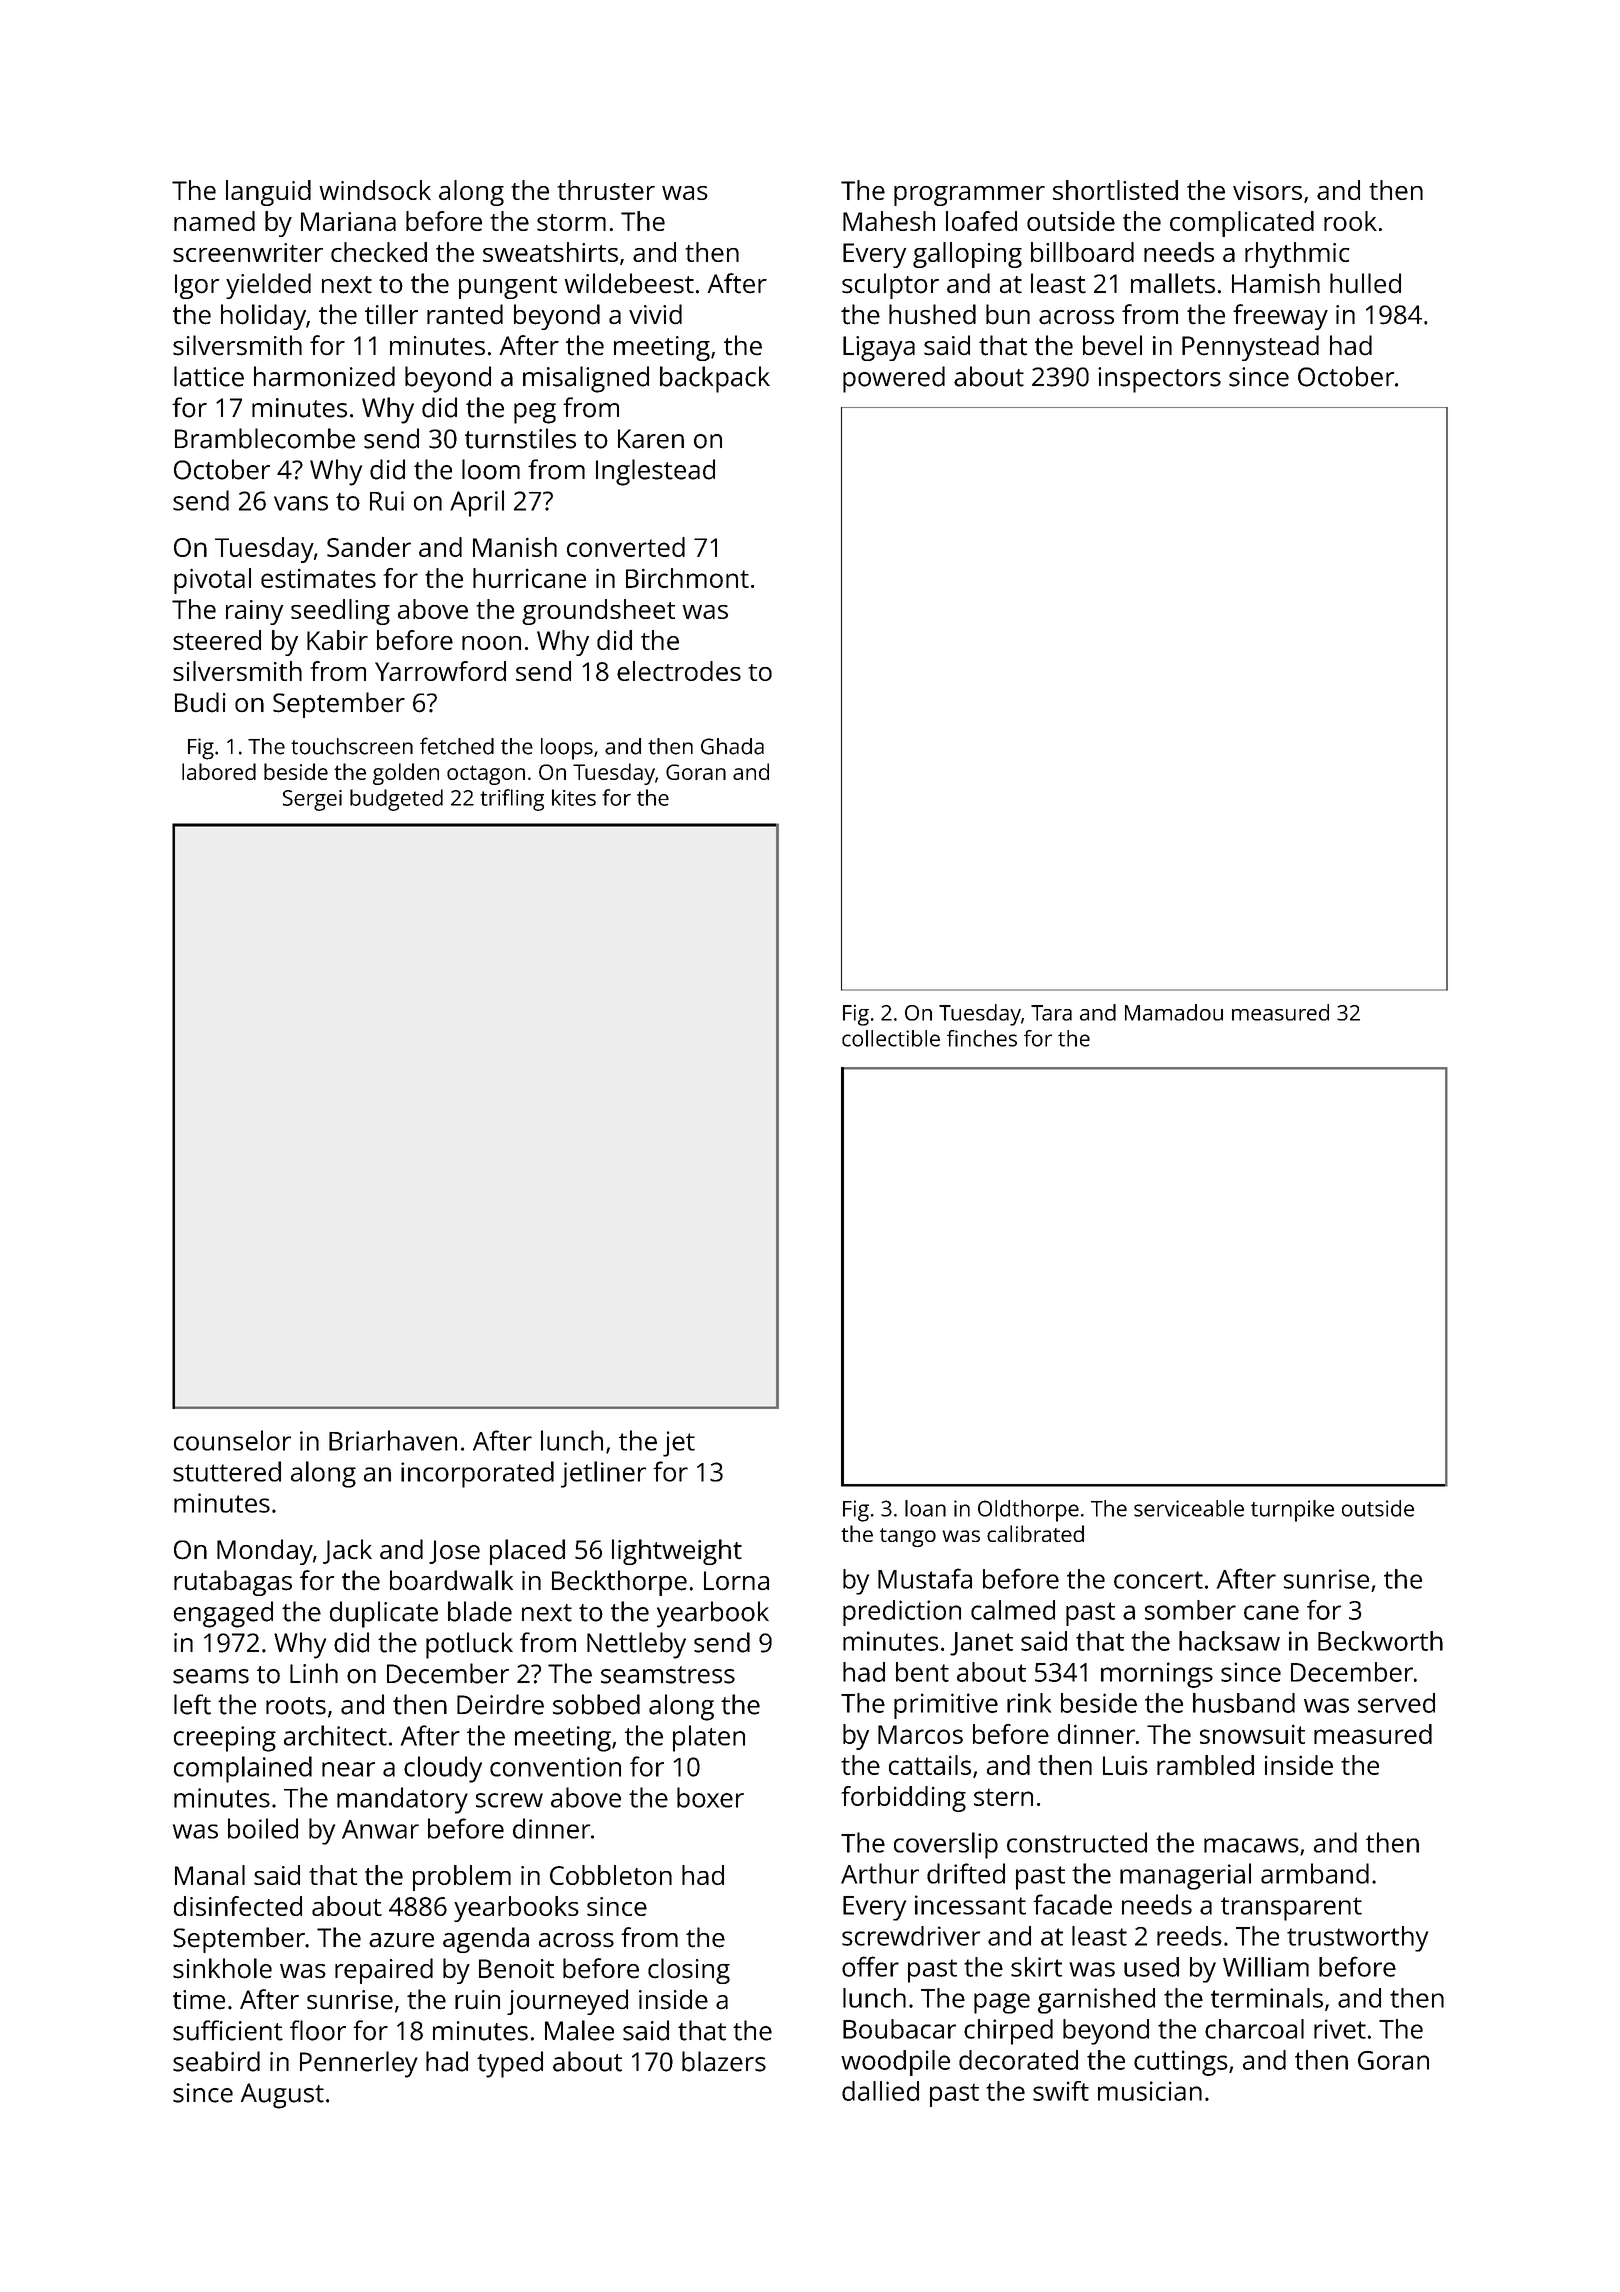 The image size is (1620, 2292). What do you see at coordinates (890, 286) in the screenshot?
I see `sculptor` at bounding box center [890, 286].
